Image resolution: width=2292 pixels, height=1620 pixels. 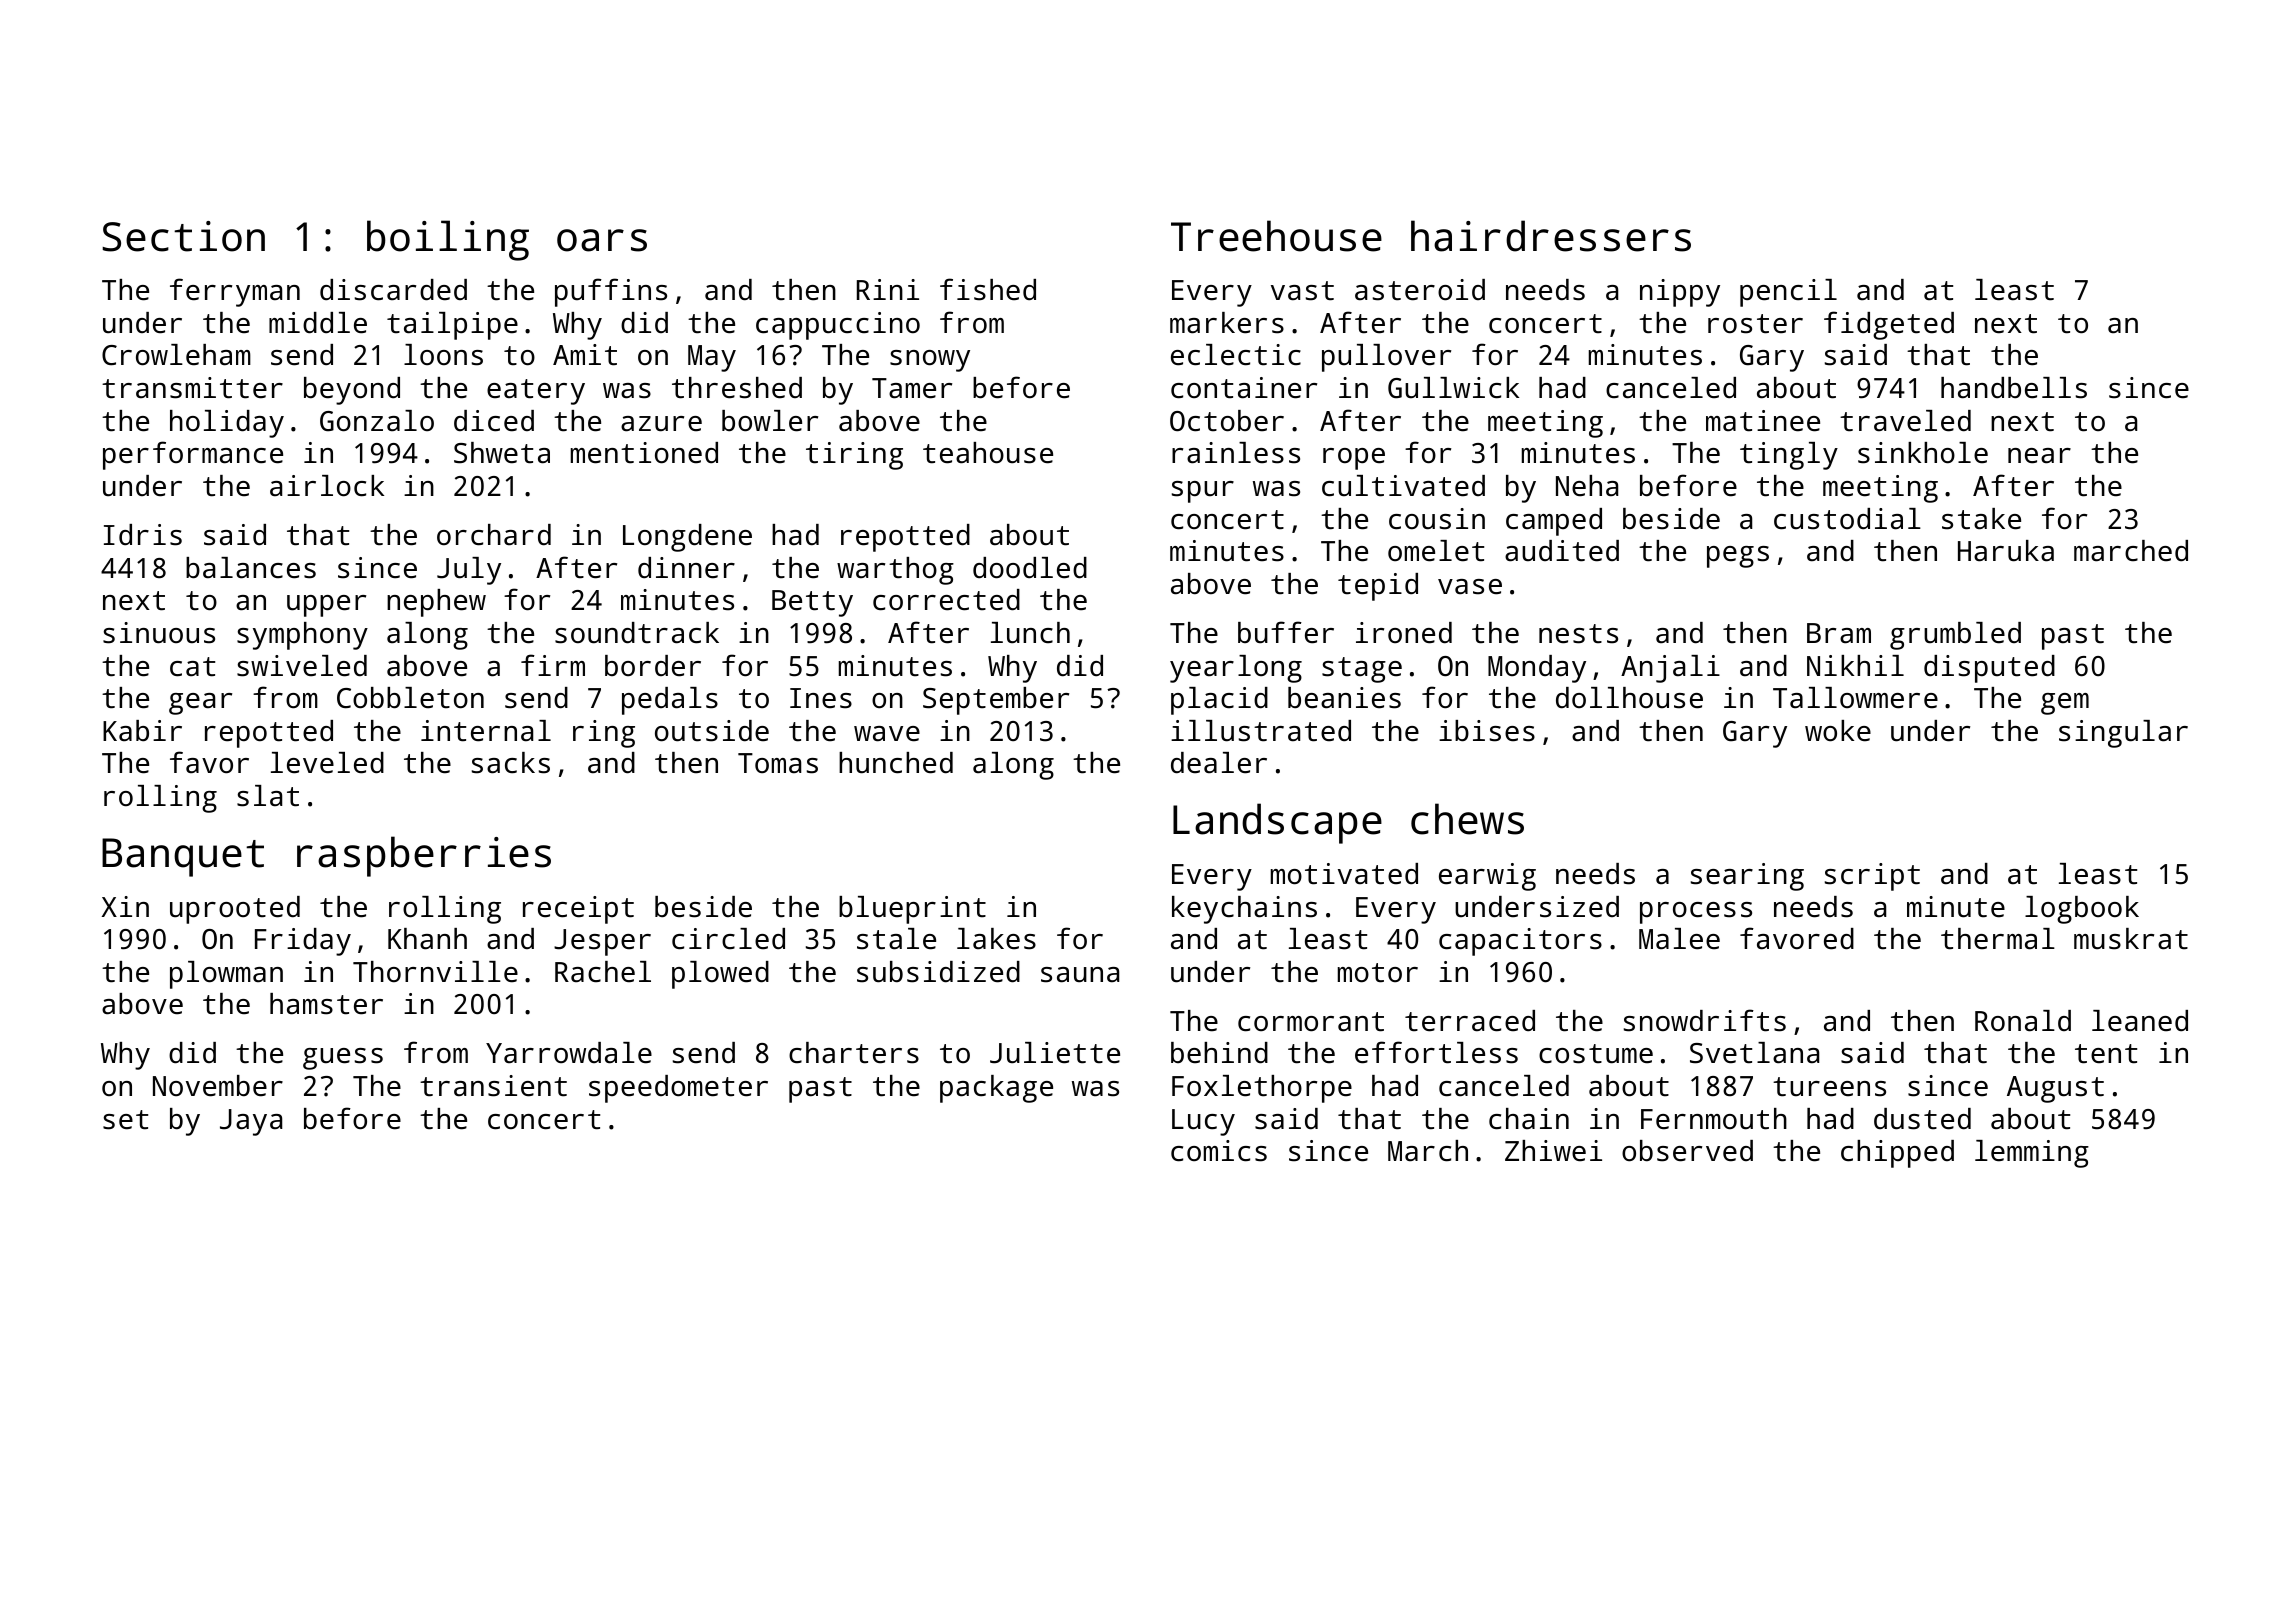 I want to click on Section, so click(x=183, y=236).
